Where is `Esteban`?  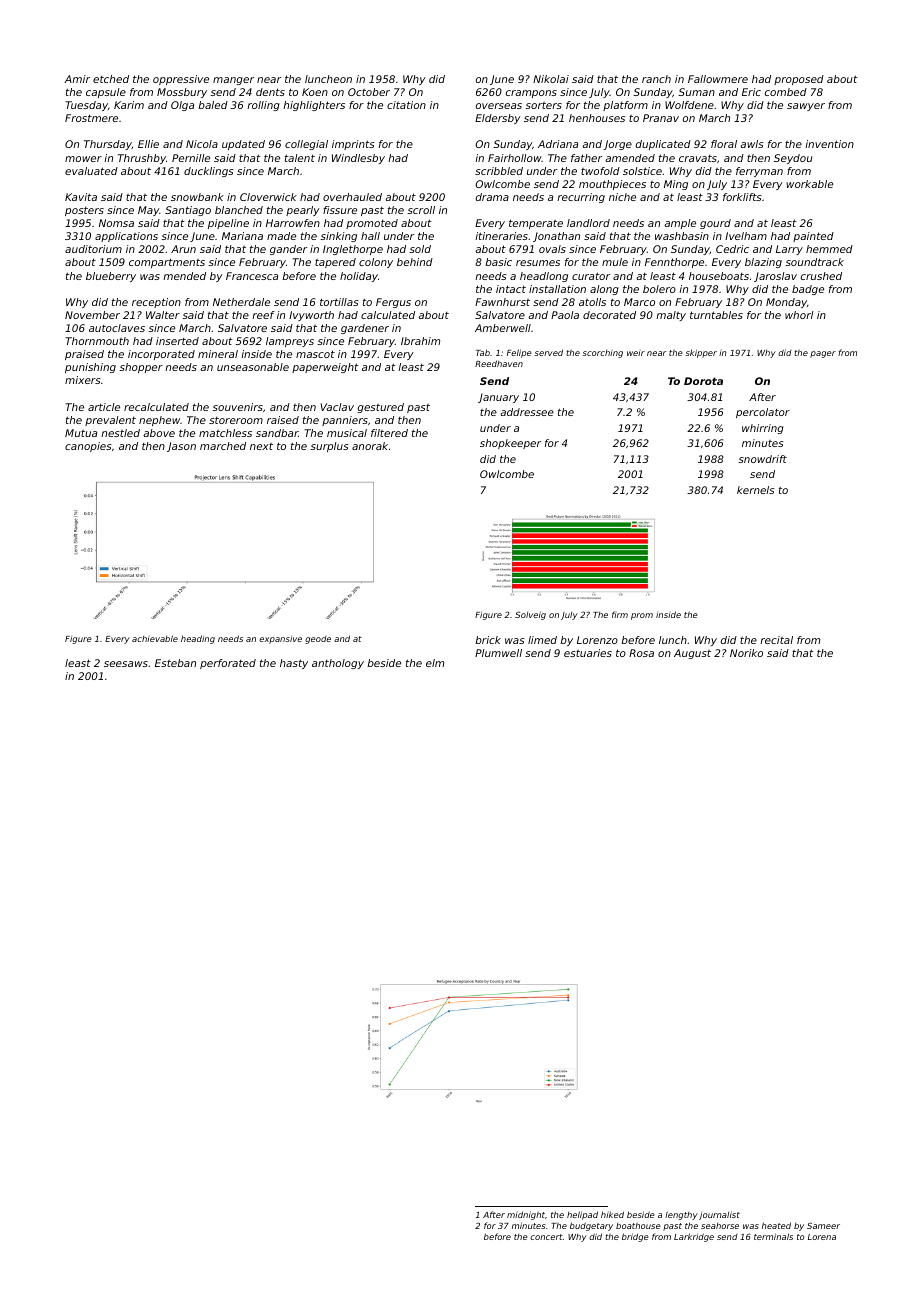 Esteban is located at coordinates (175, 663).
